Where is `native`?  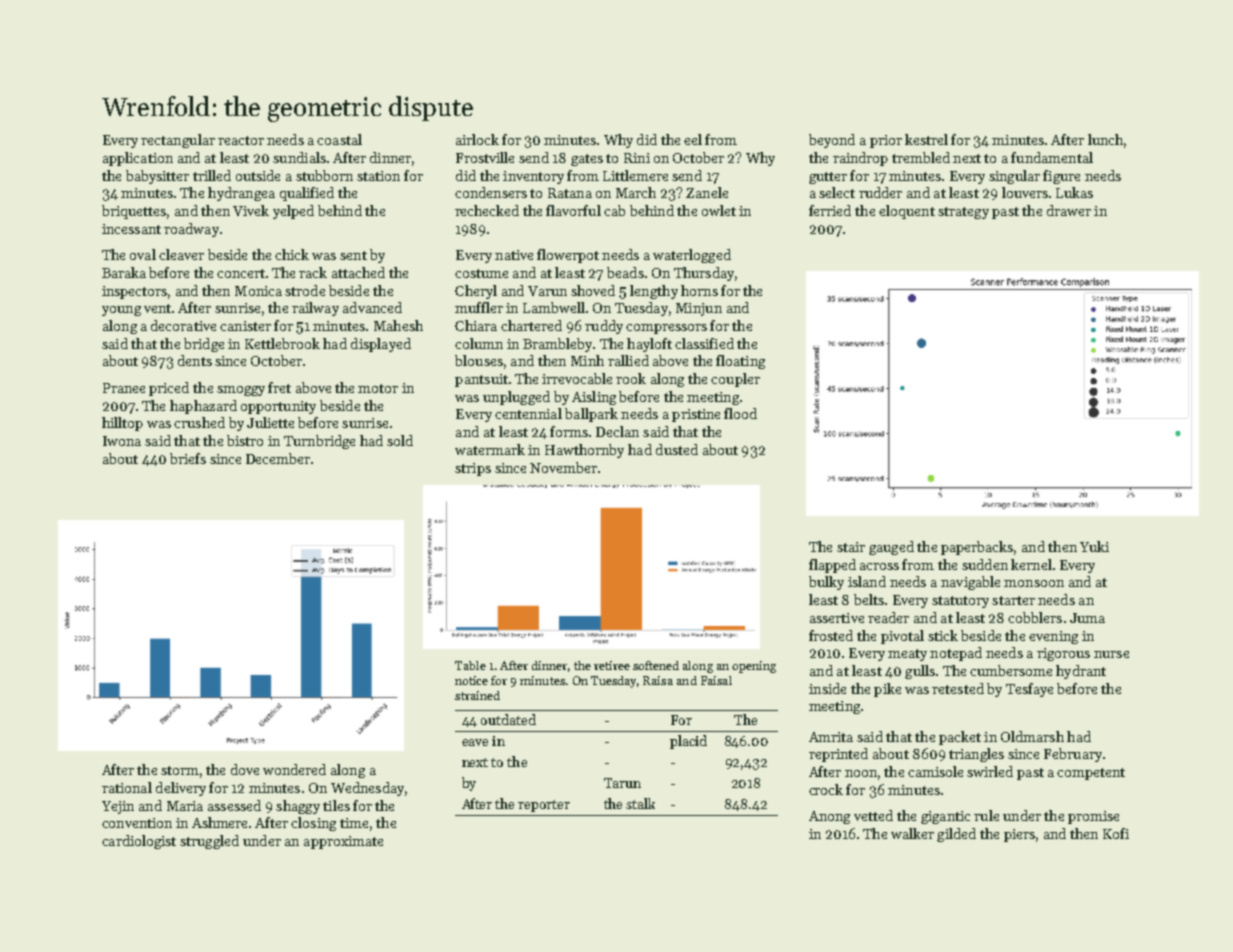
native is located at coordinates (514, 255).
